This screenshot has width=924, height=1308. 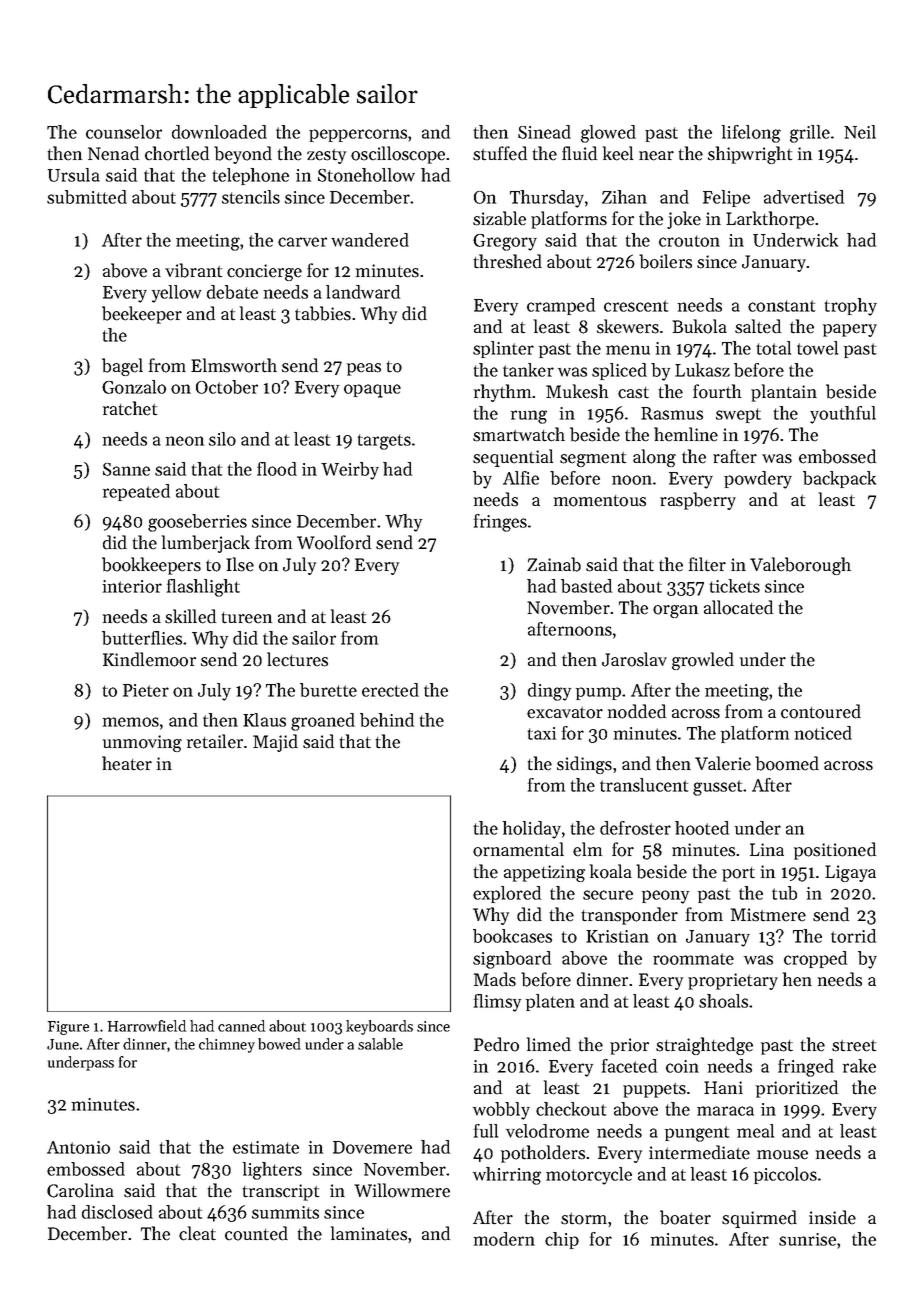 What do you see at coordinates (131, 722) in the screenshot?
I see `memos` at bounding box center [131, 722].
